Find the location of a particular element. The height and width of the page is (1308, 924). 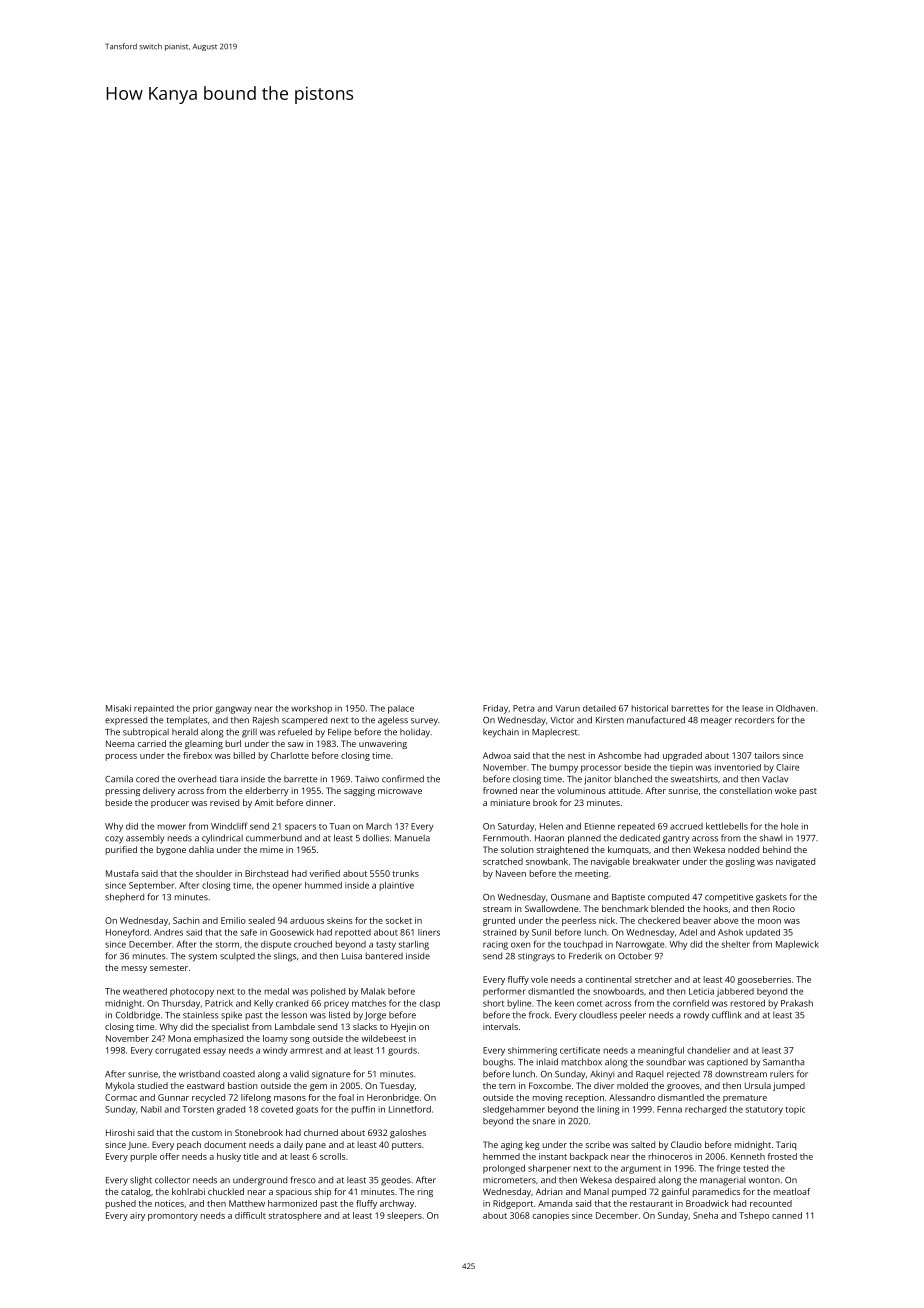

prior is located at coordinates (203, 709).
